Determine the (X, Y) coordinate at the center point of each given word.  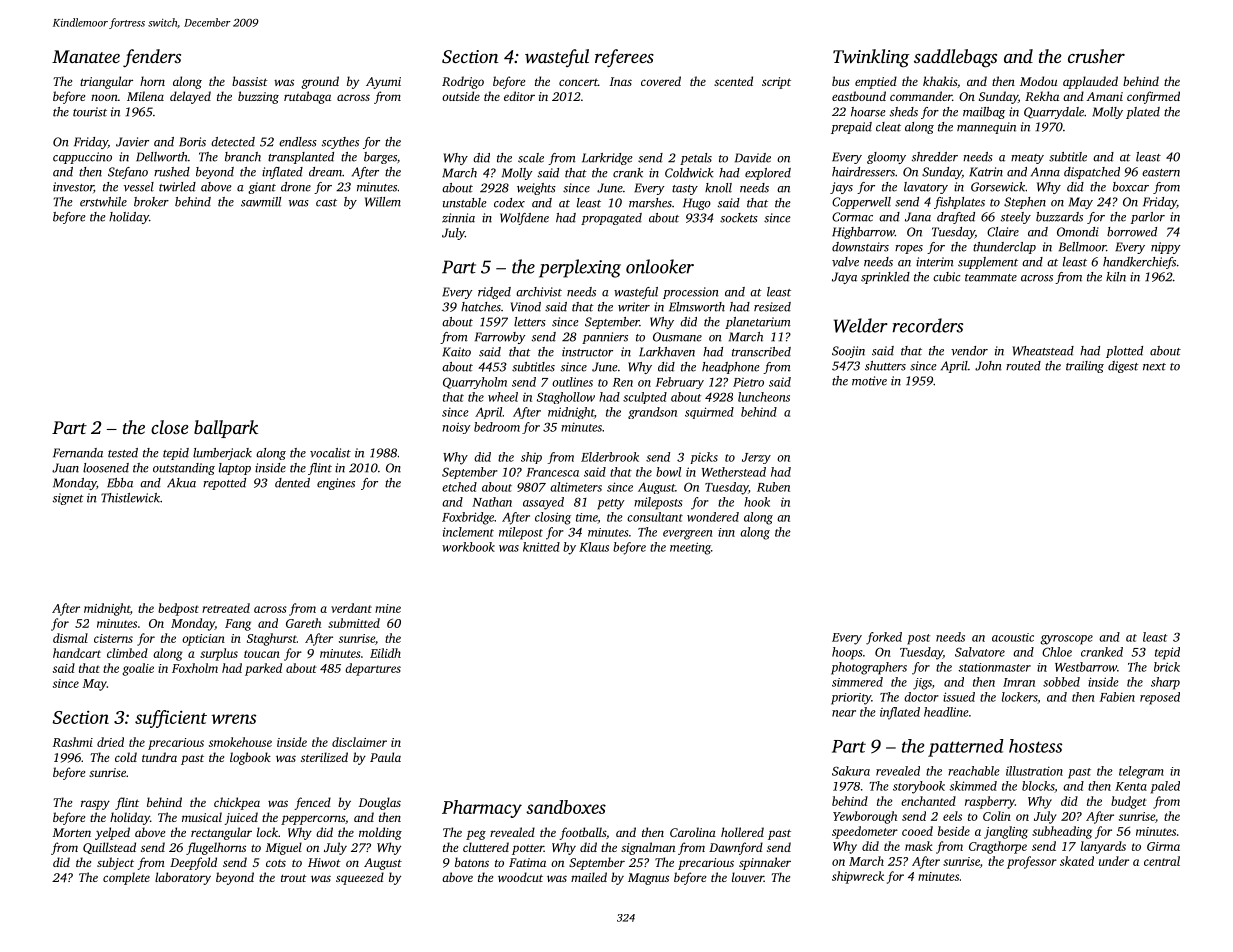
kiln (1116, 277)
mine (388, 608)
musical (202, 817)
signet (68, 499)
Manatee (86, 56)
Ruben (773, 487)
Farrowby (500, 338)
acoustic (1013, 637)
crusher (1096, 56)
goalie (138, 669)
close (169, 427)
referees (624, 58)
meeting (690, 548)
